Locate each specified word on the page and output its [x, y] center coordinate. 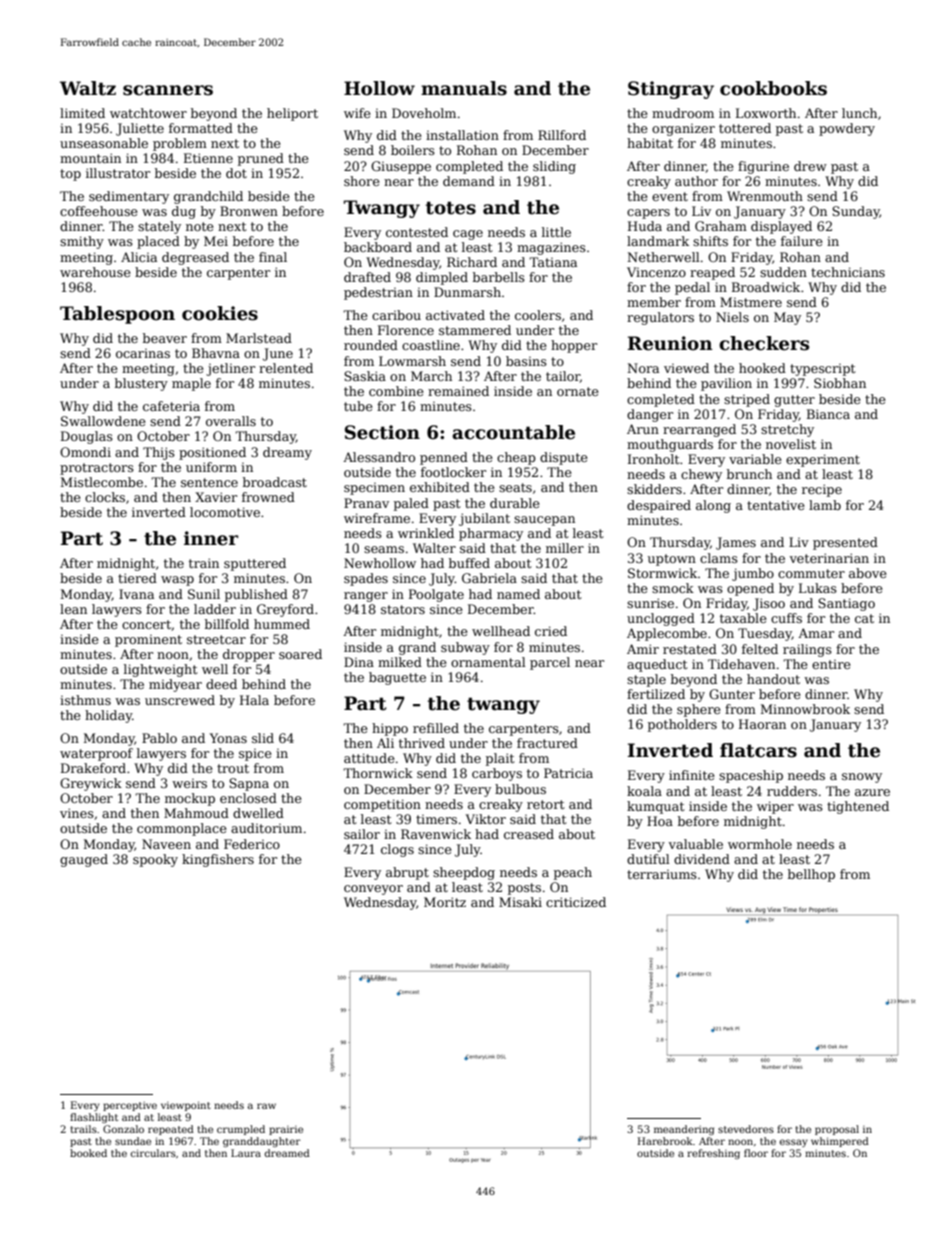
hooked [762, 368]
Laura [246, 1153]
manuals [464, 88]
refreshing [713, 1154]
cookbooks [773, 88]
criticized [576, 902]
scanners [168, 90]
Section [382, 432]
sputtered [255, 564]
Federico [252, 844]
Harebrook [665, 1141]
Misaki [520, 902]
